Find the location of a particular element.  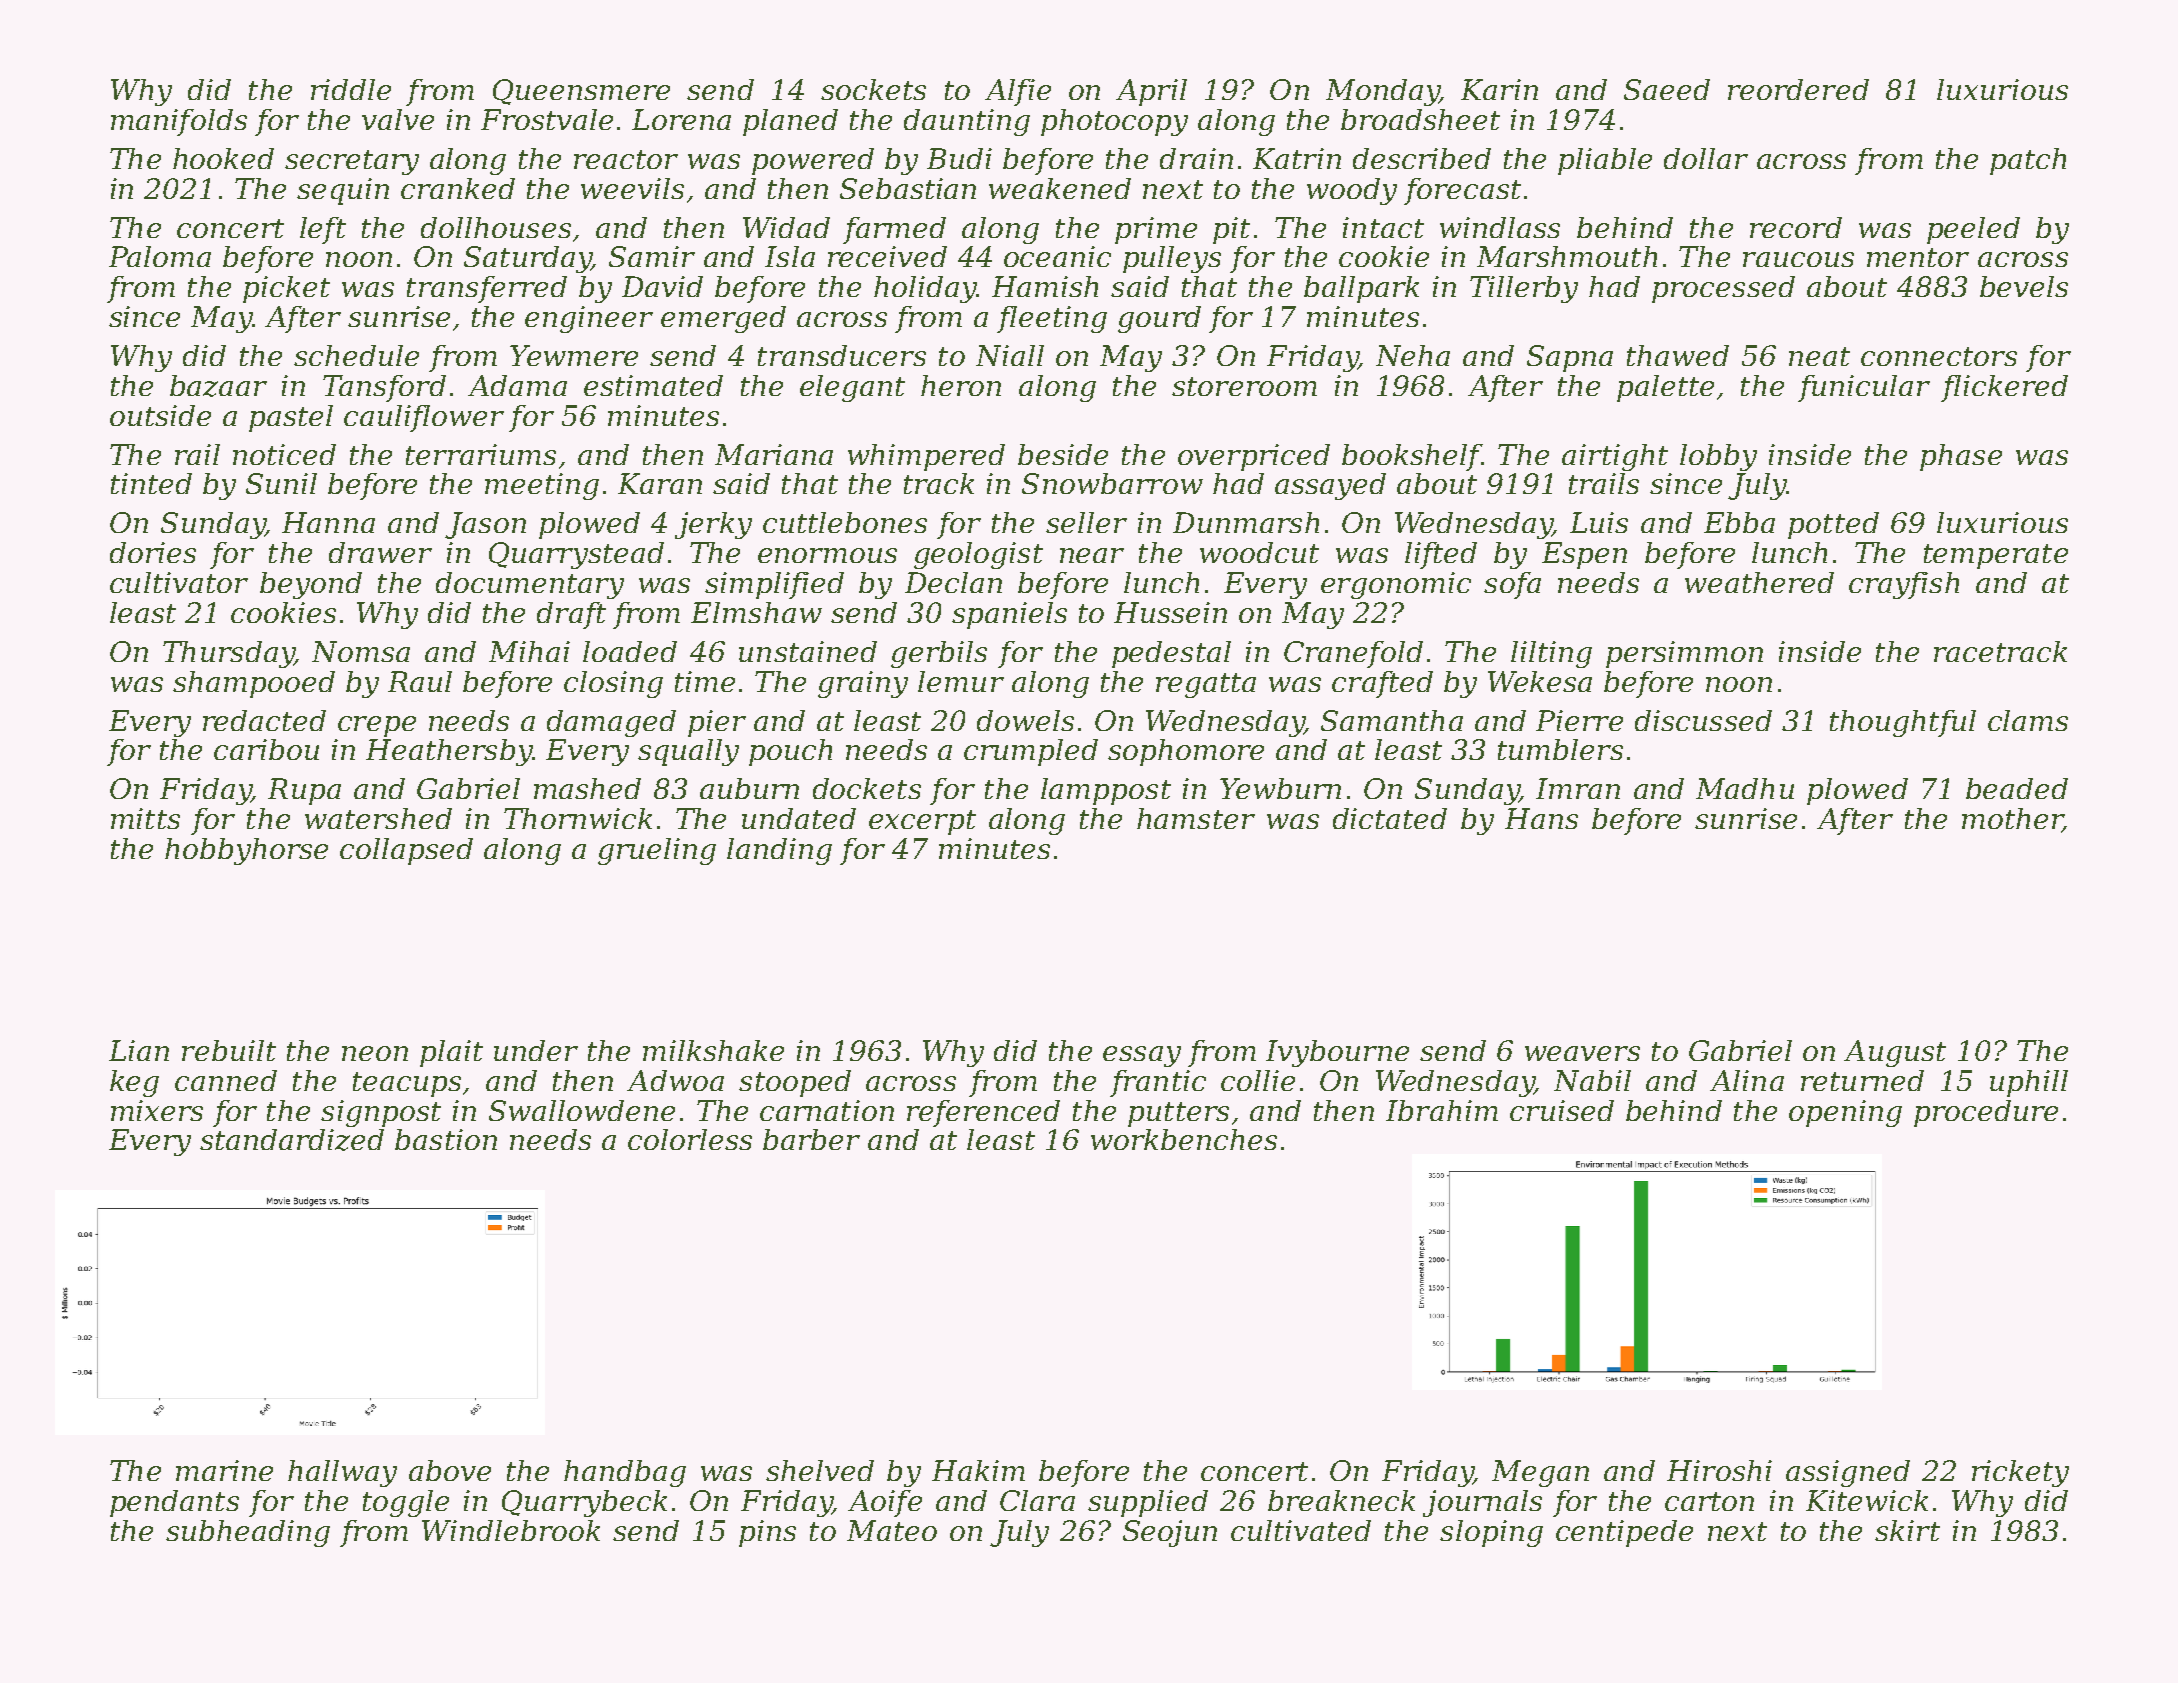

Hans is located at coordinates (1541, 818).
